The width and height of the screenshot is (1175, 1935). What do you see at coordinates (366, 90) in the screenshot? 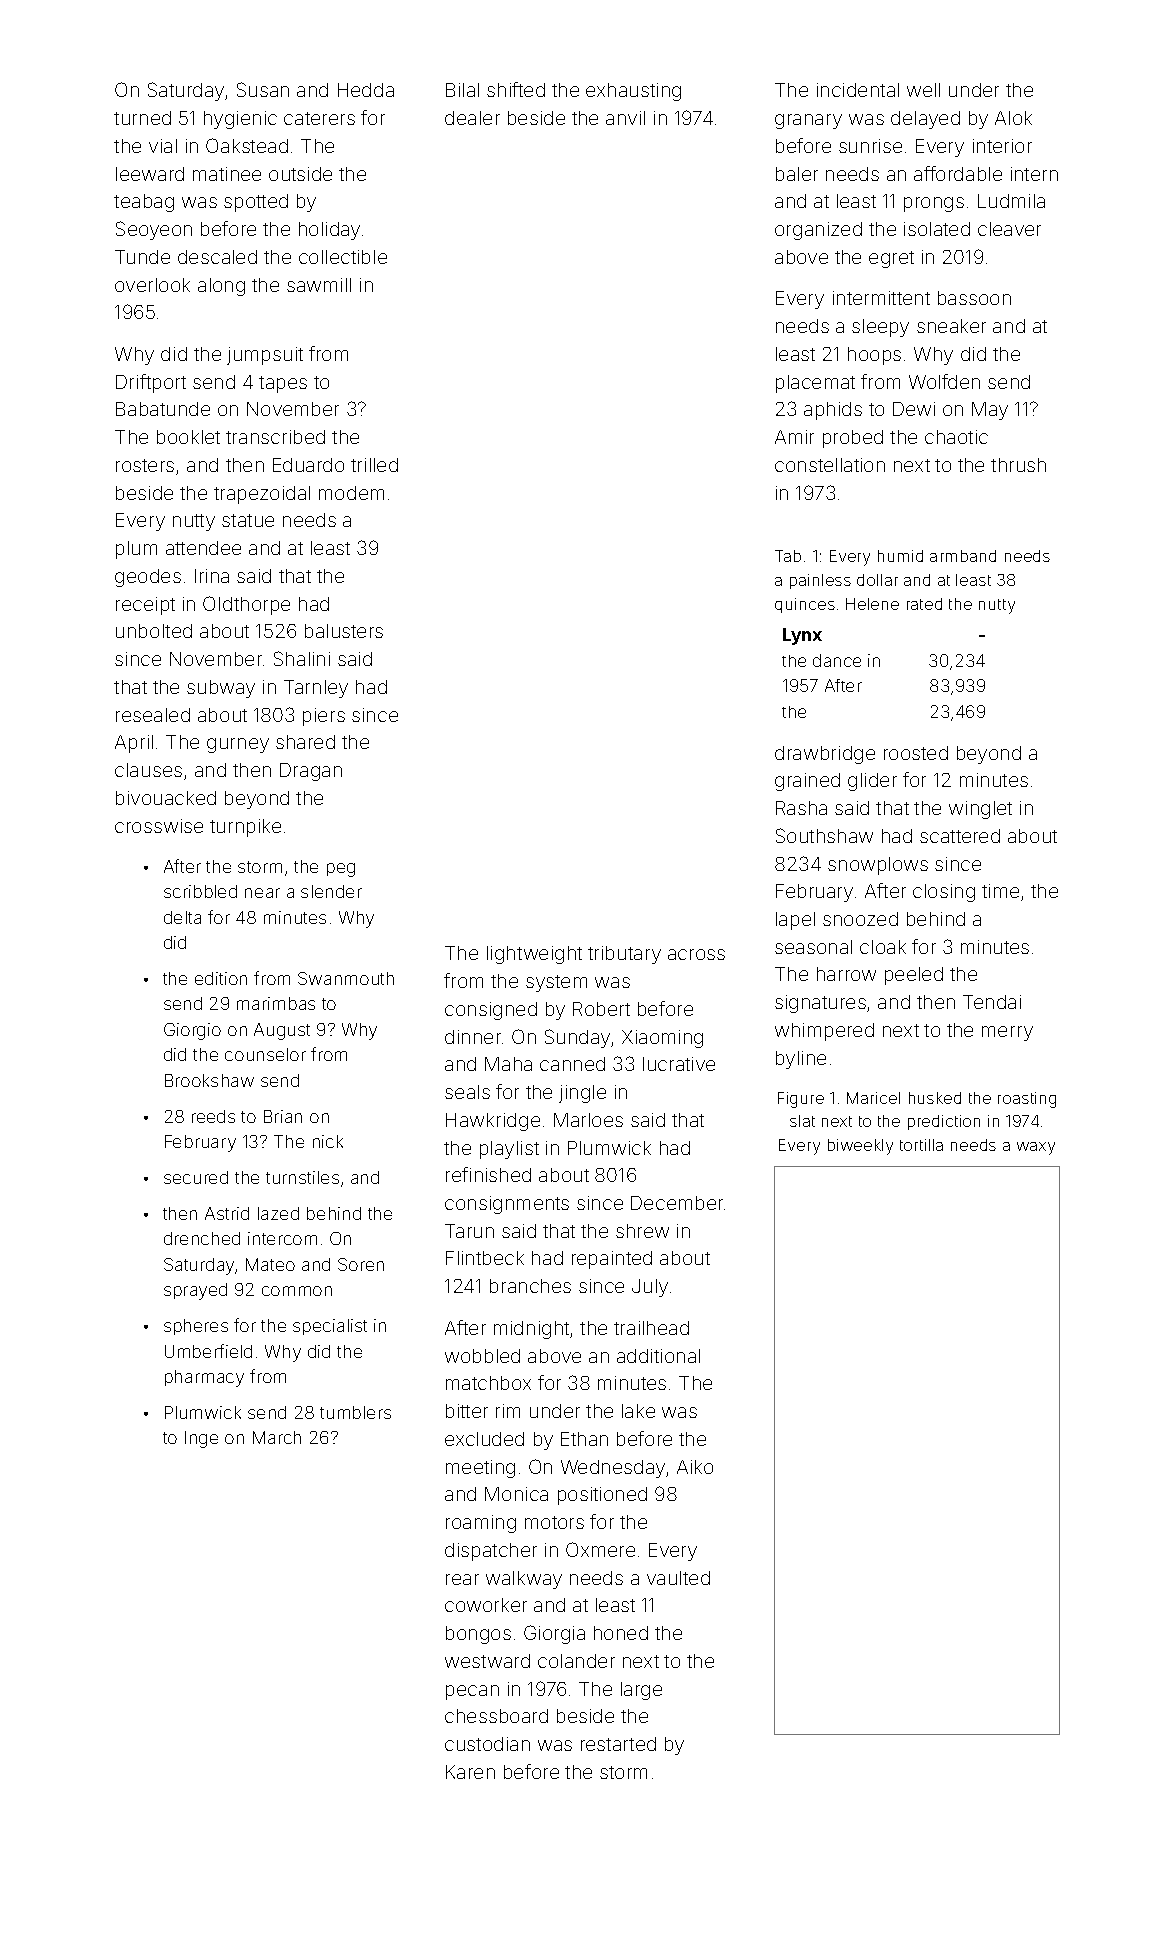
I see `Hedda` at bounding box center [366, 90].
